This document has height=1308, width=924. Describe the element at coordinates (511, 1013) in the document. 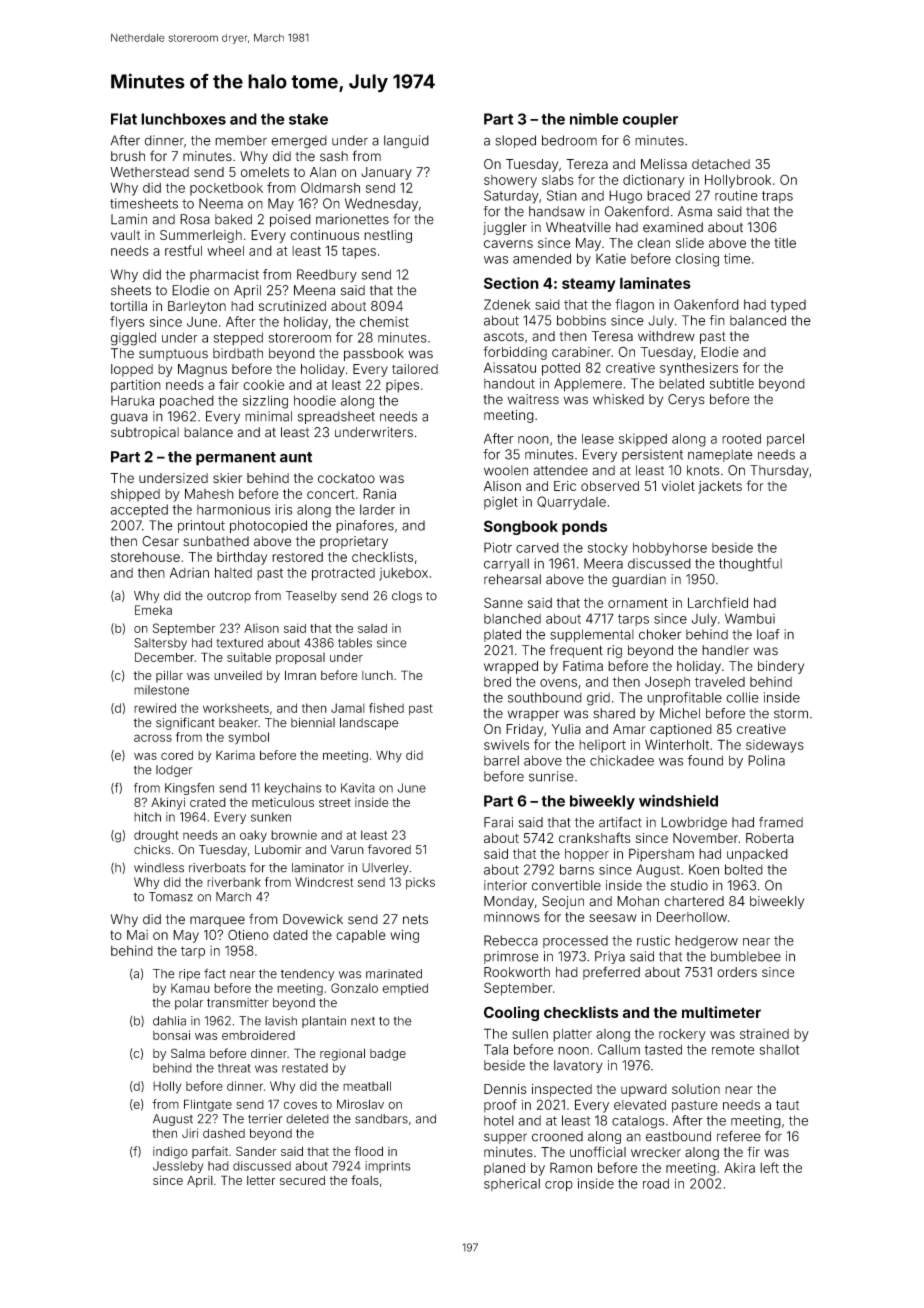

I see `Cooling` at that location.
